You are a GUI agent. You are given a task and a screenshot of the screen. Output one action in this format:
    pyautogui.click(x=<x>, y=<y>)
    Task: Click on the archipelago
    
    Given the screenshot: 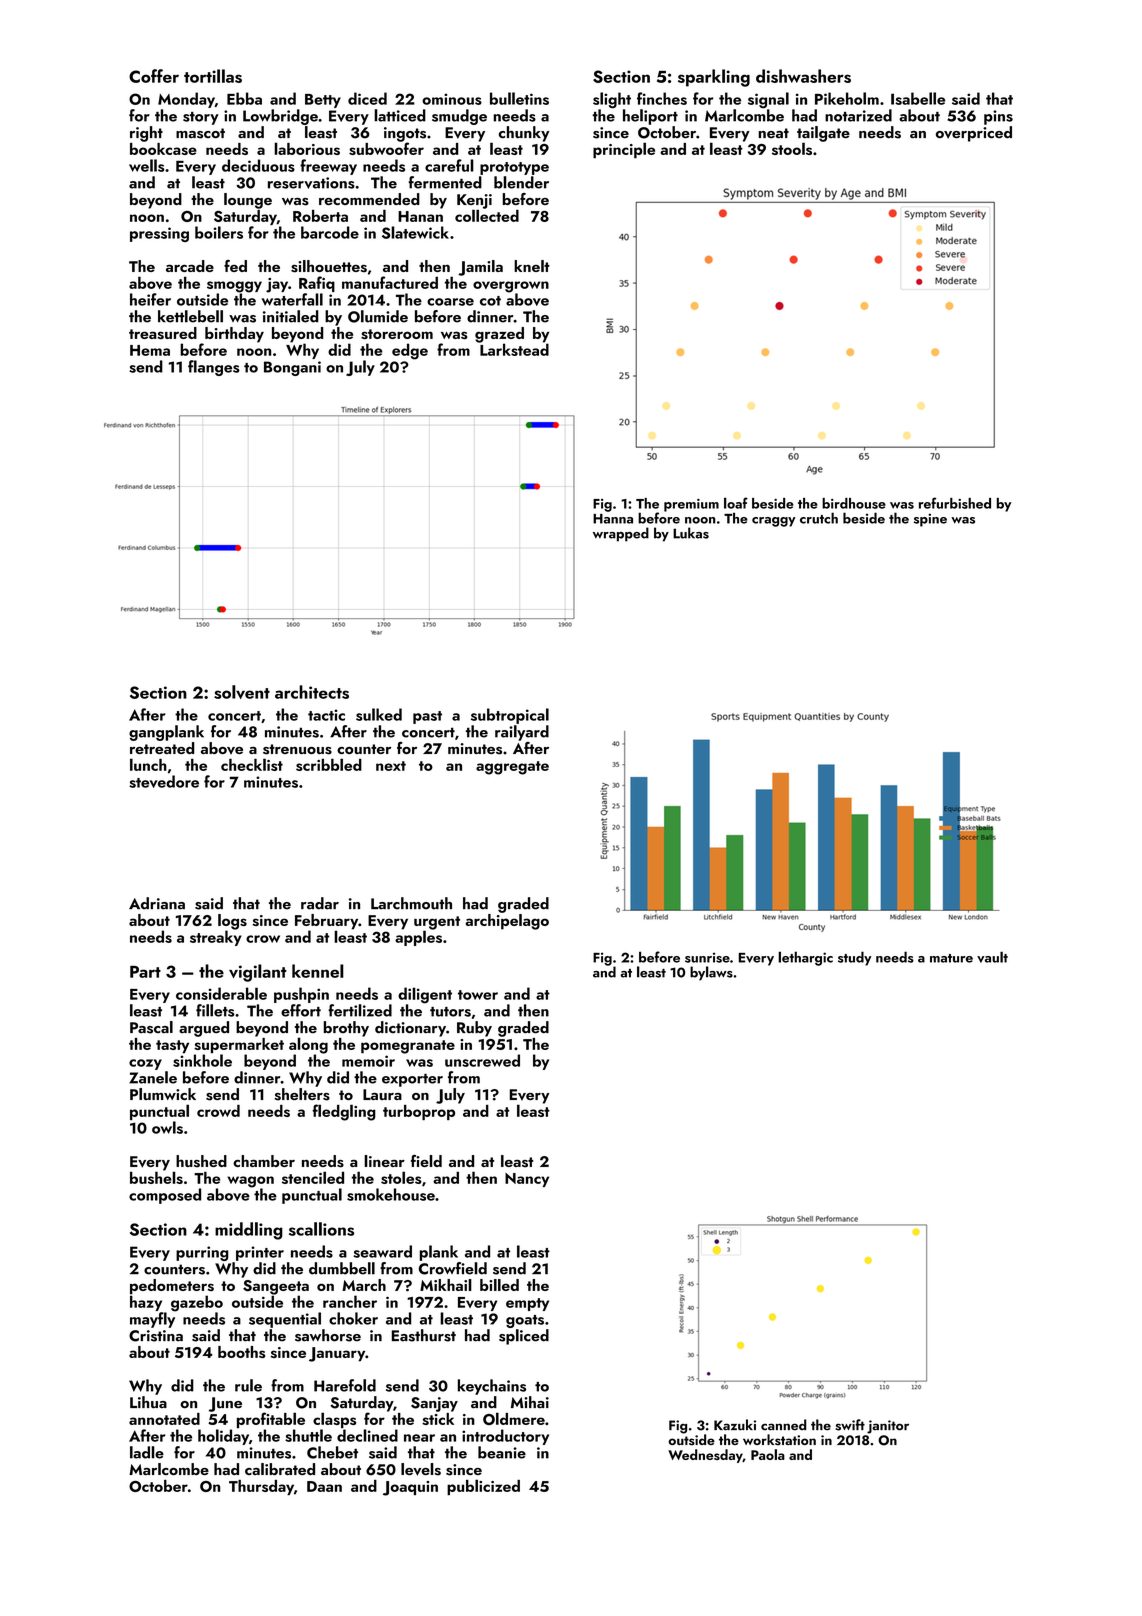 What is the action you would take?
    pyautogui.click(x=507, y=922)
